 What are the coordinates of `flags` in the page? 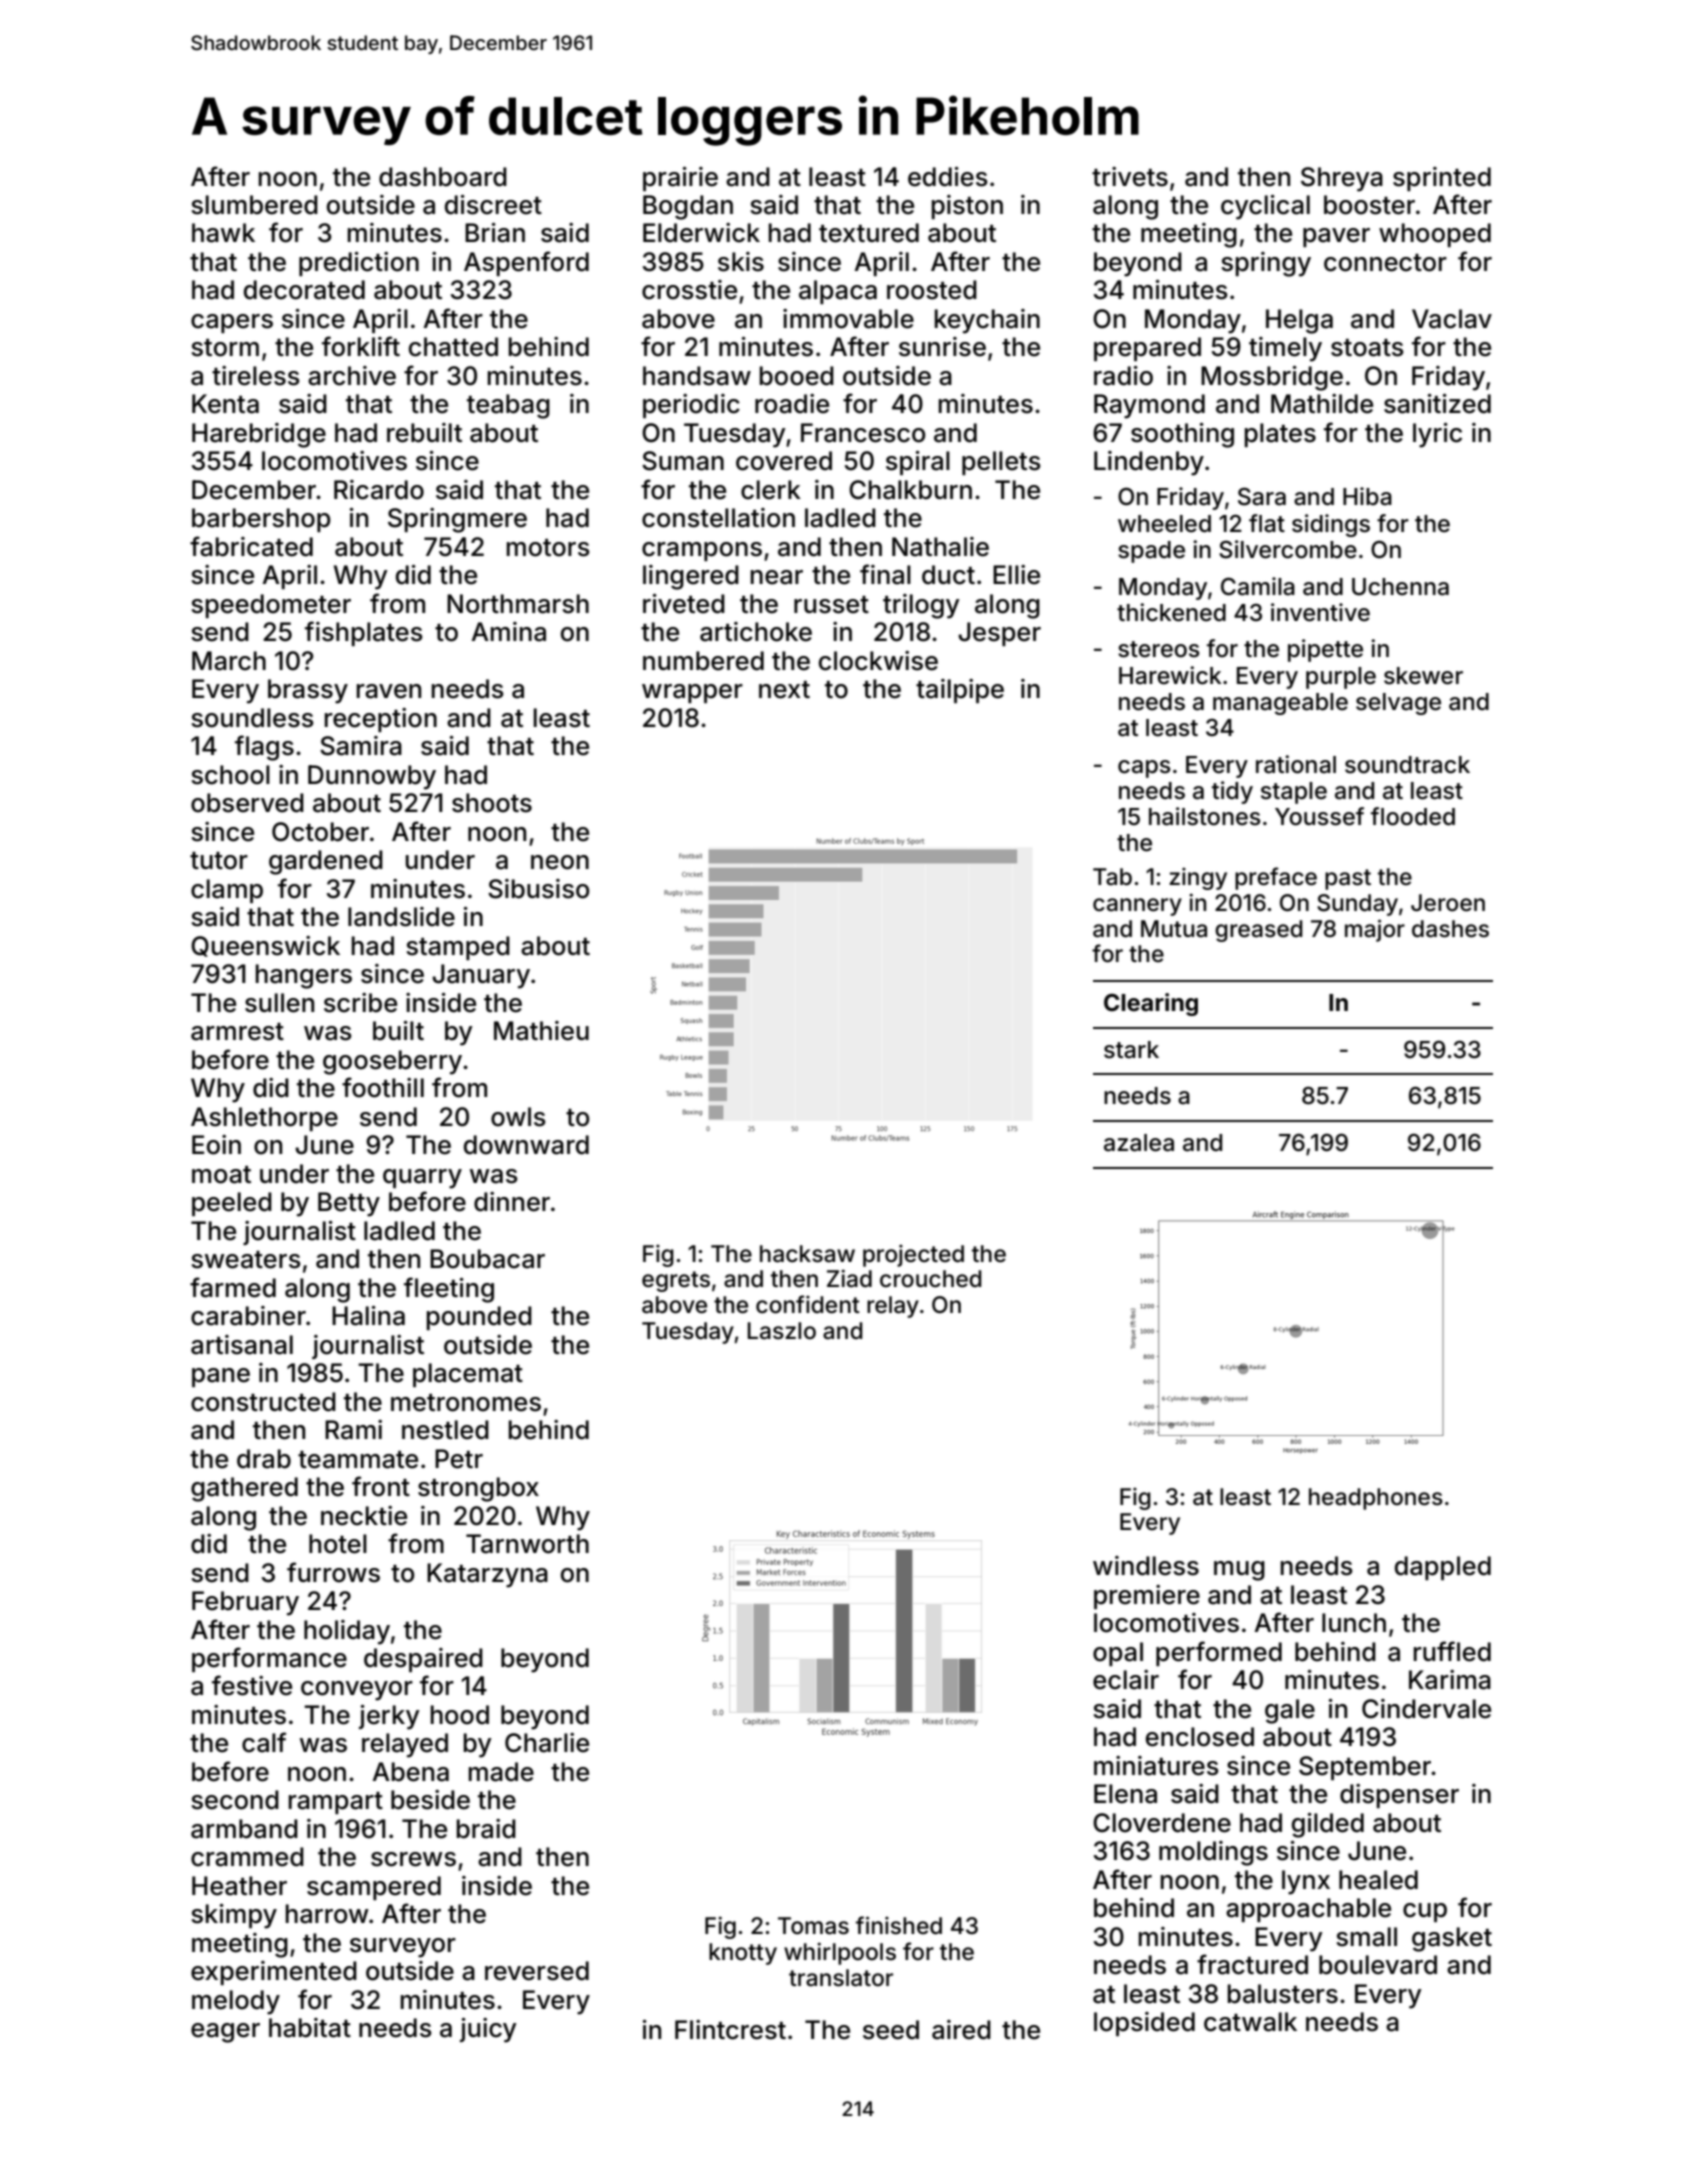 It's located at (264, 748).
